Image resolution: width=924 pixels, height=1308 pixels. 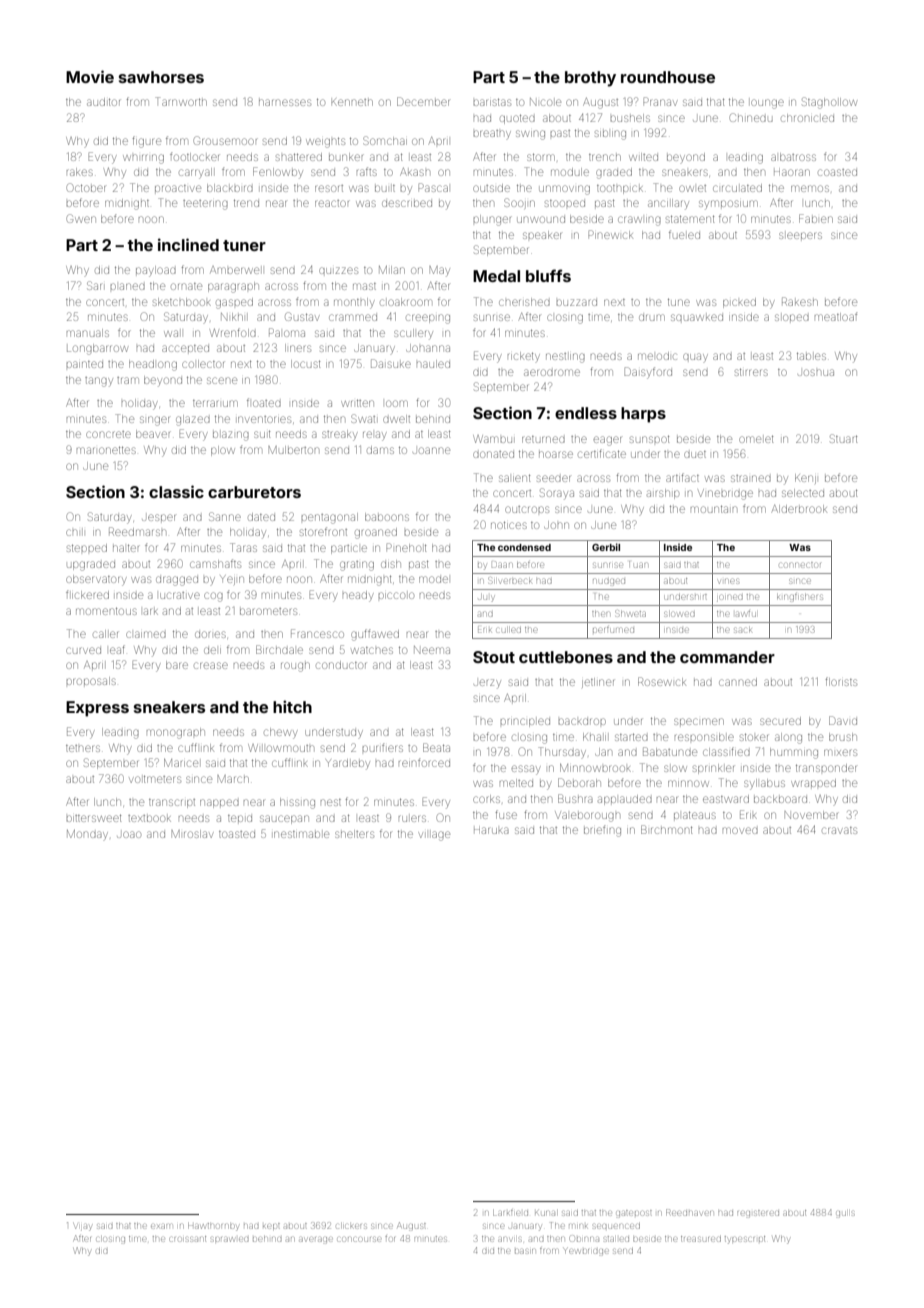 I want to click on cravats, so click(x=839, y=830).
